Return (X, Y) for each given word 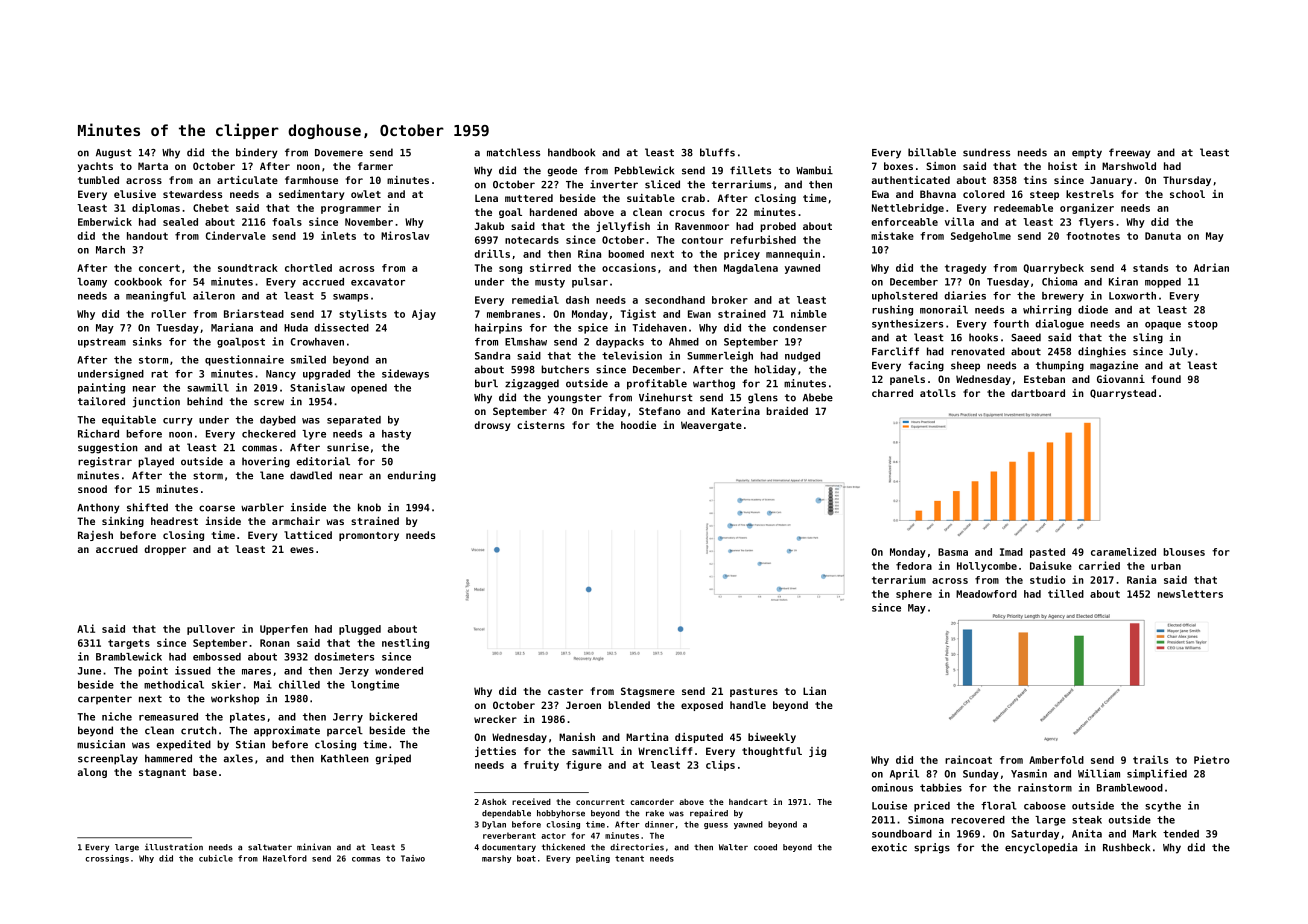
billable (932, 152)
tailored (101, 401)
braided (787, 411)
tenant (629, 859)
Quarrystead (1123, 394)
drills (492, 253)
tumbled (98, 180)
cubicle (216, 858)
